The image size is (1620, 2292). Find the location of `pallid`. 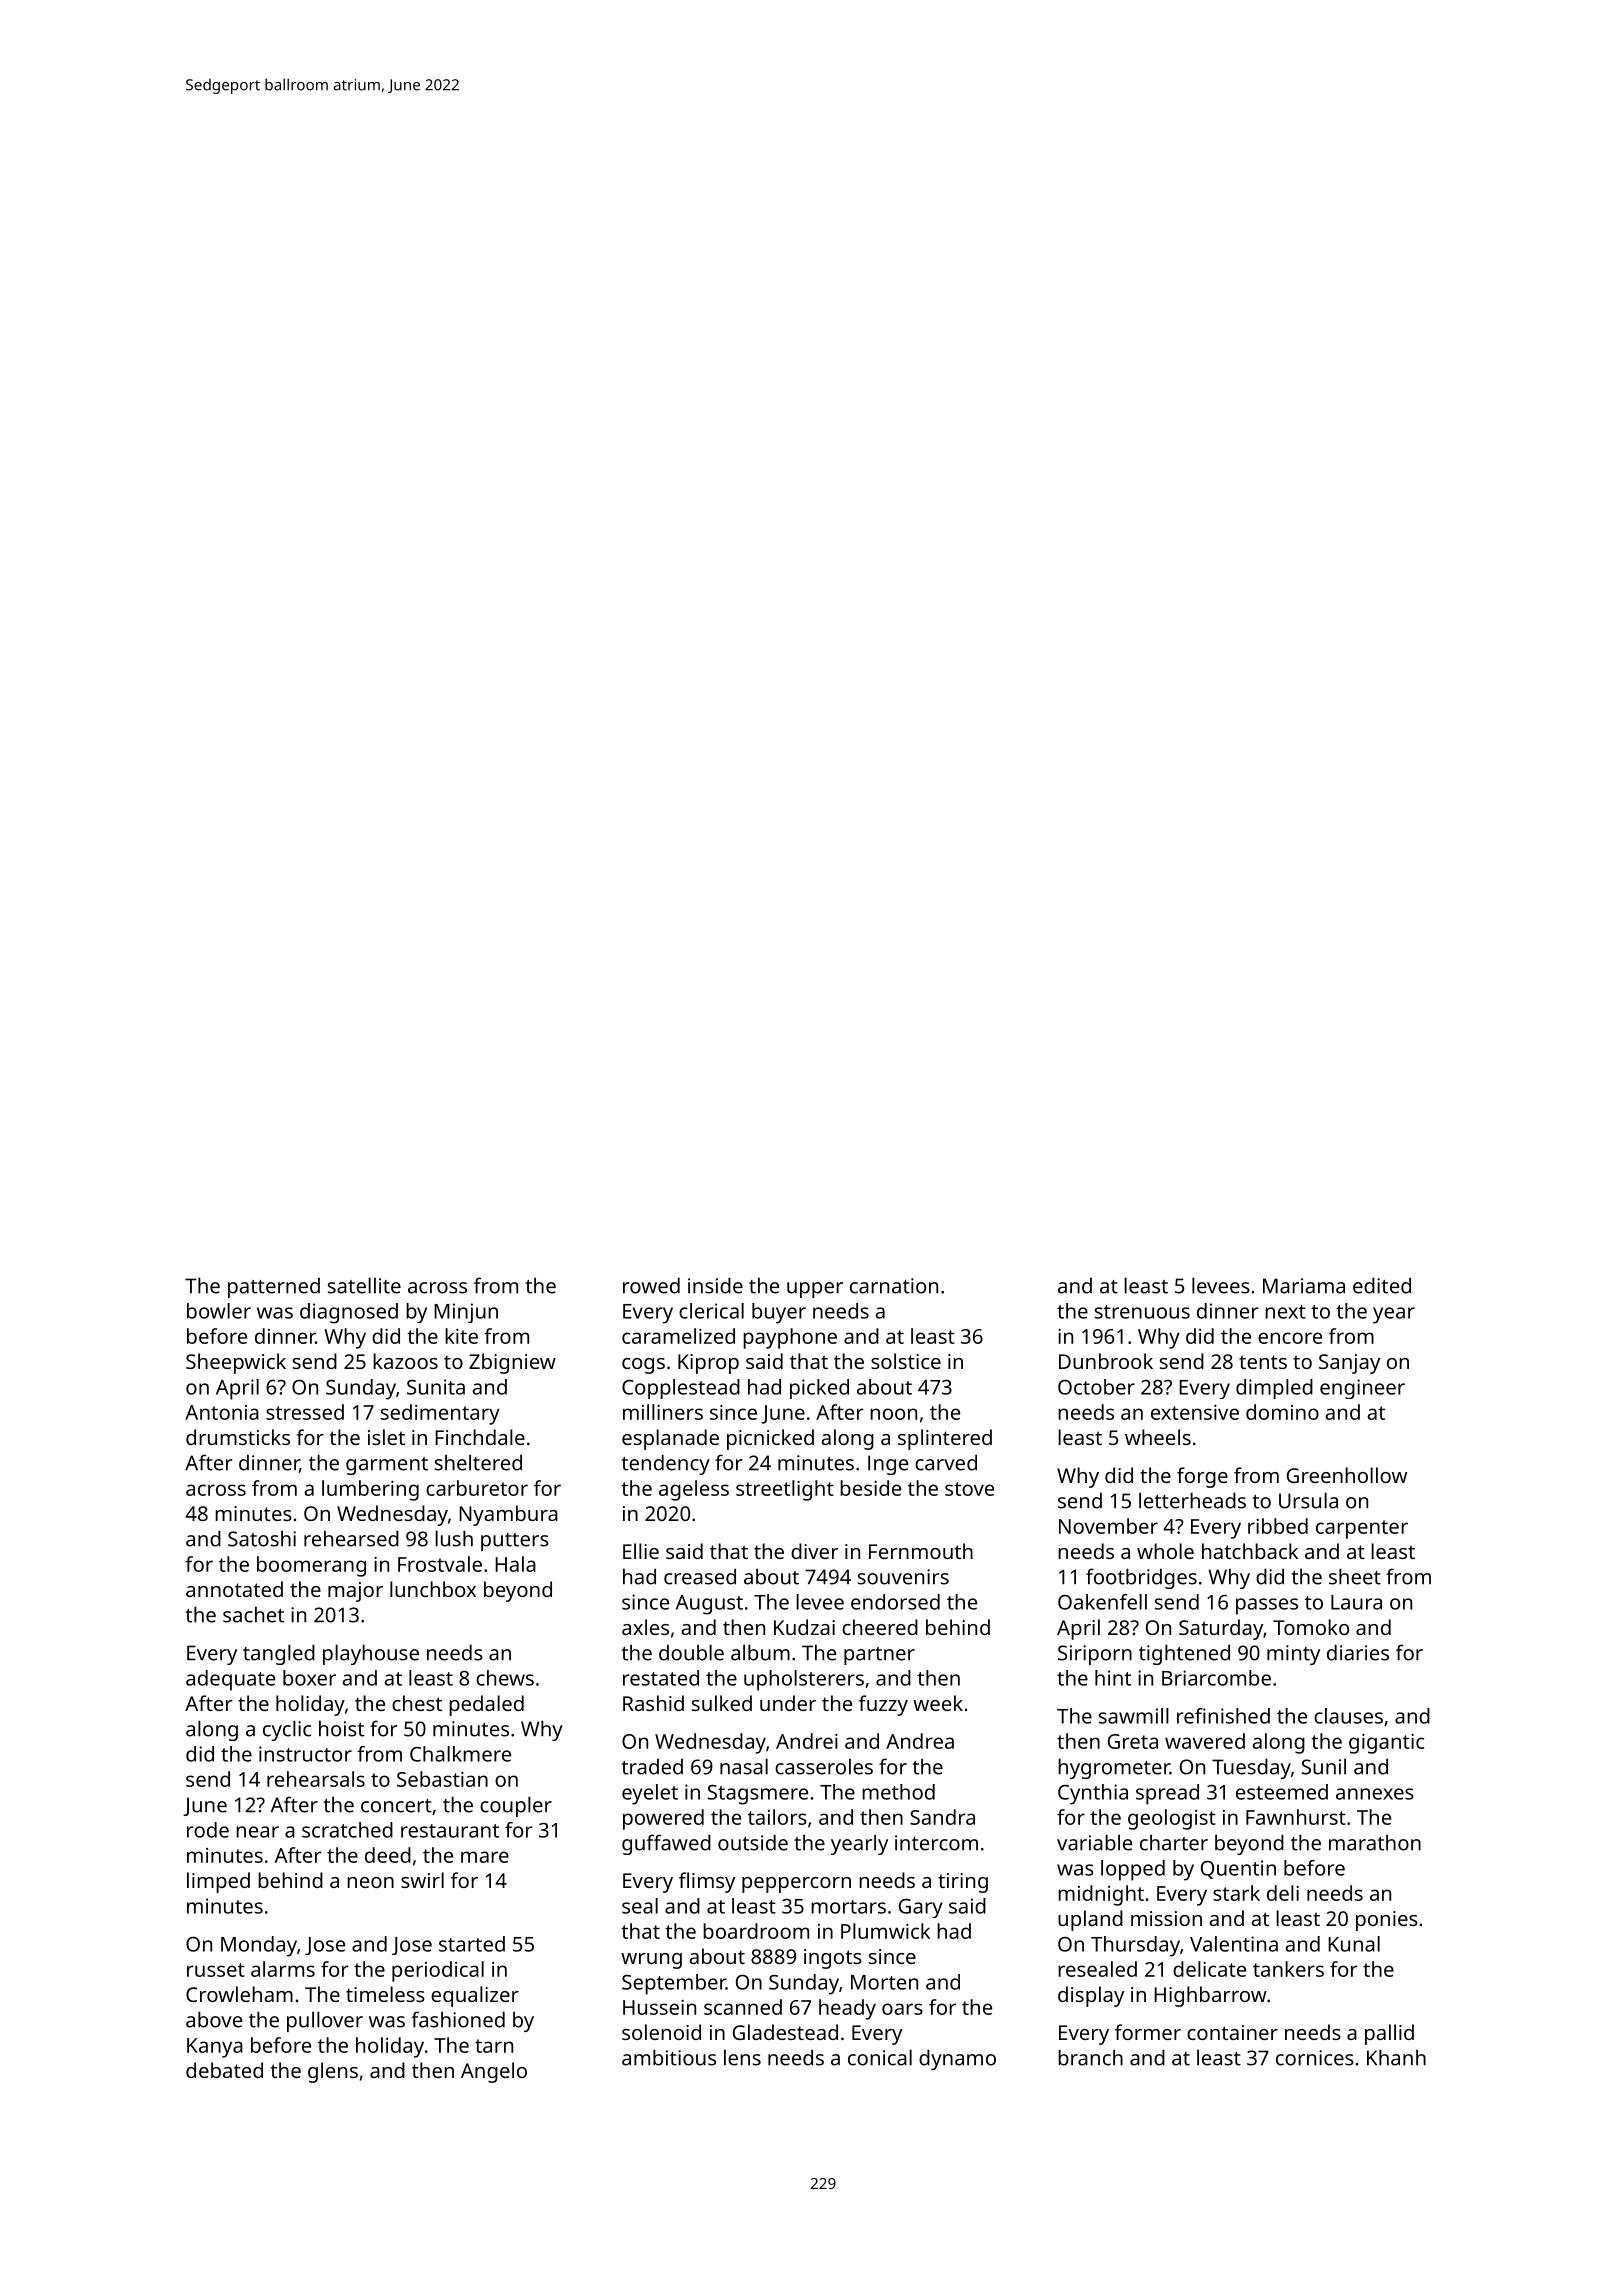

pallid is located at coordinates (1389, 2034).
